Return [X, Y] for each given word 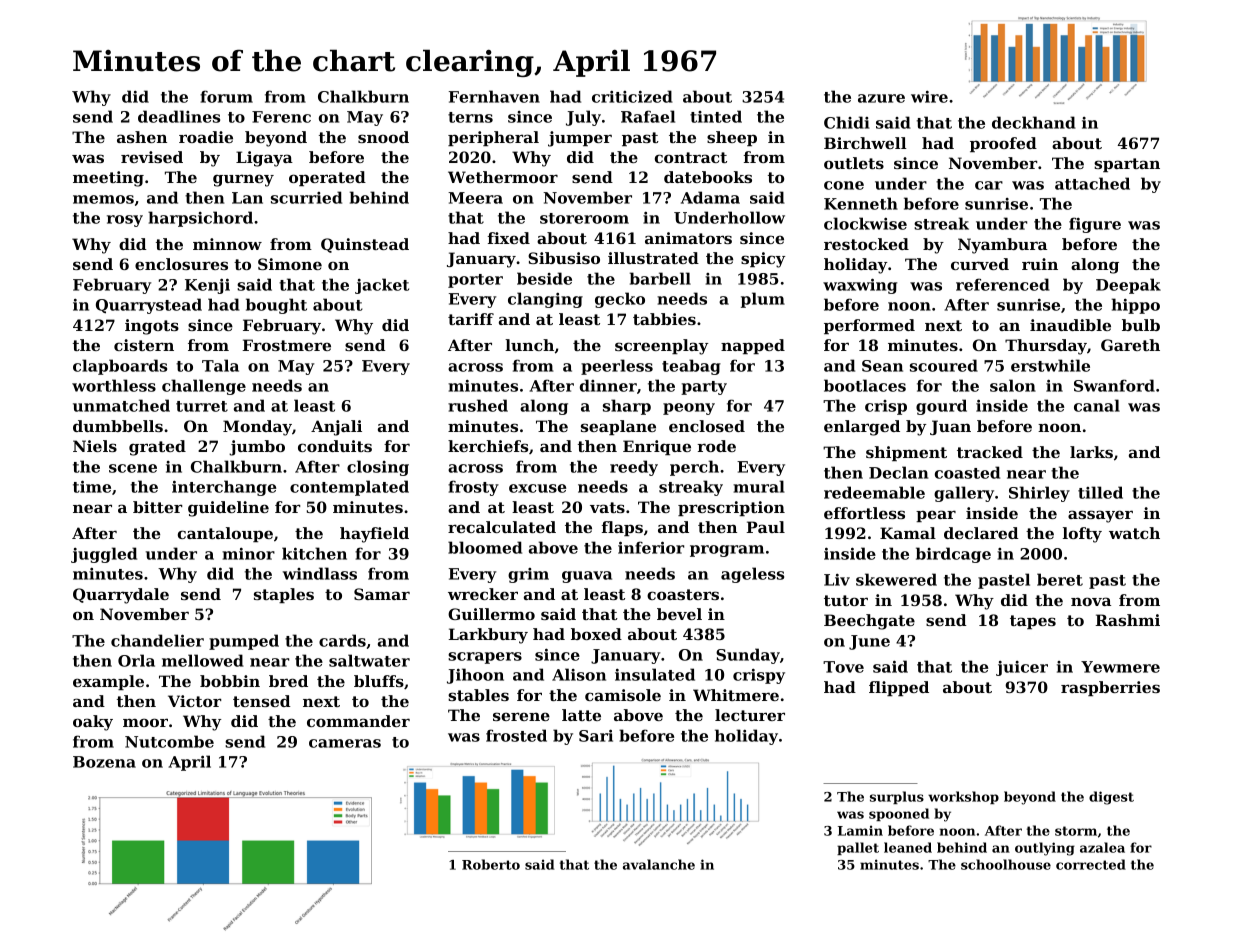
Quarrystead [149, 306]
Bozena [104, 762]
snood [383, 137]
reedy [634, 468]
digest [1111, 798]
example [108, 682]
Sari [596, 735]
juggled [104, 555]
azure [881, 98]
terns [470, 117]
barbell [660, 278]
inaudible [1070, 325]
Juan [950, 427]
